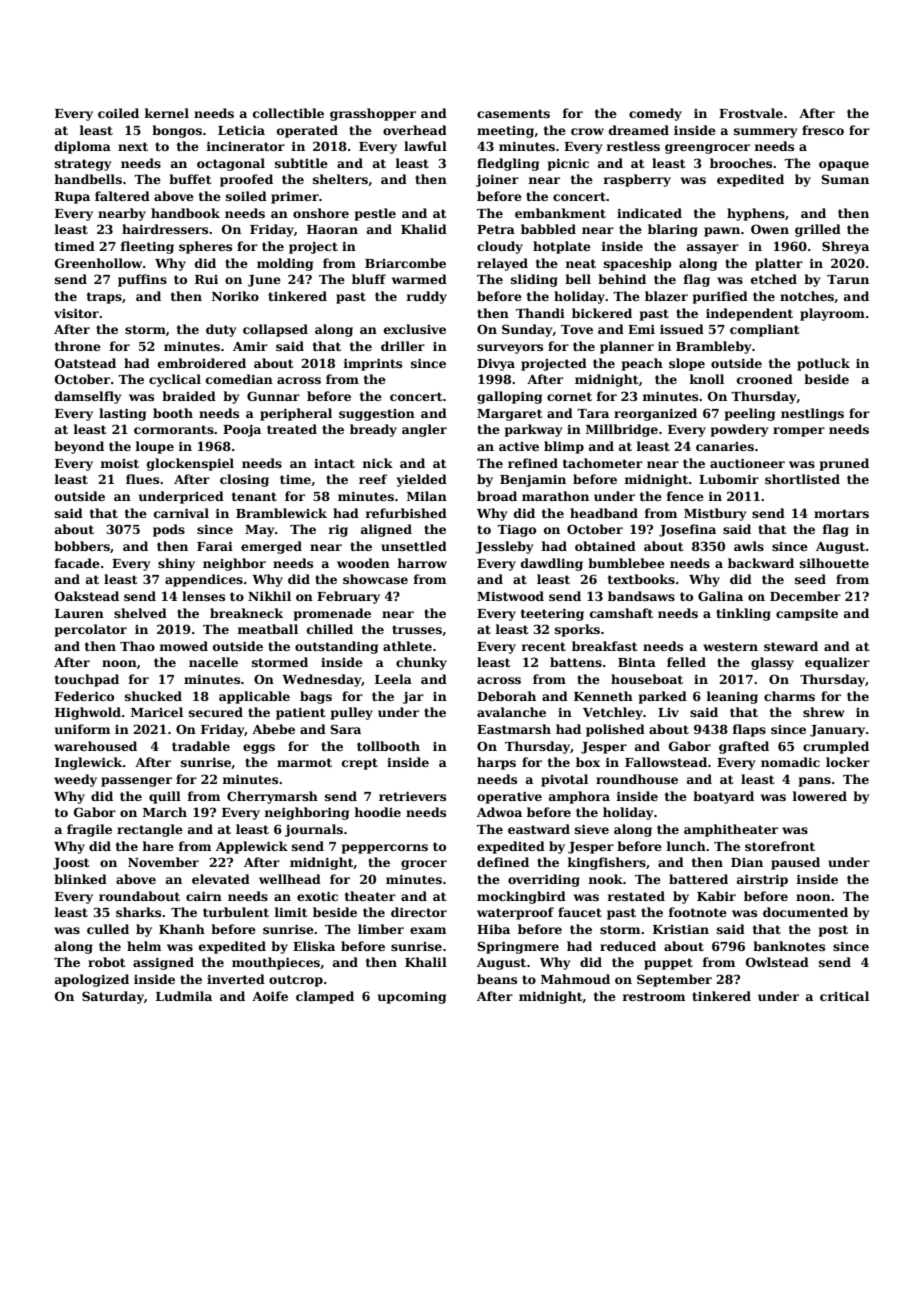 The width and height of the image is (924, 1308). Describe the element at coordinates (415, 329) in the image. I see `exclusive` at that location.
